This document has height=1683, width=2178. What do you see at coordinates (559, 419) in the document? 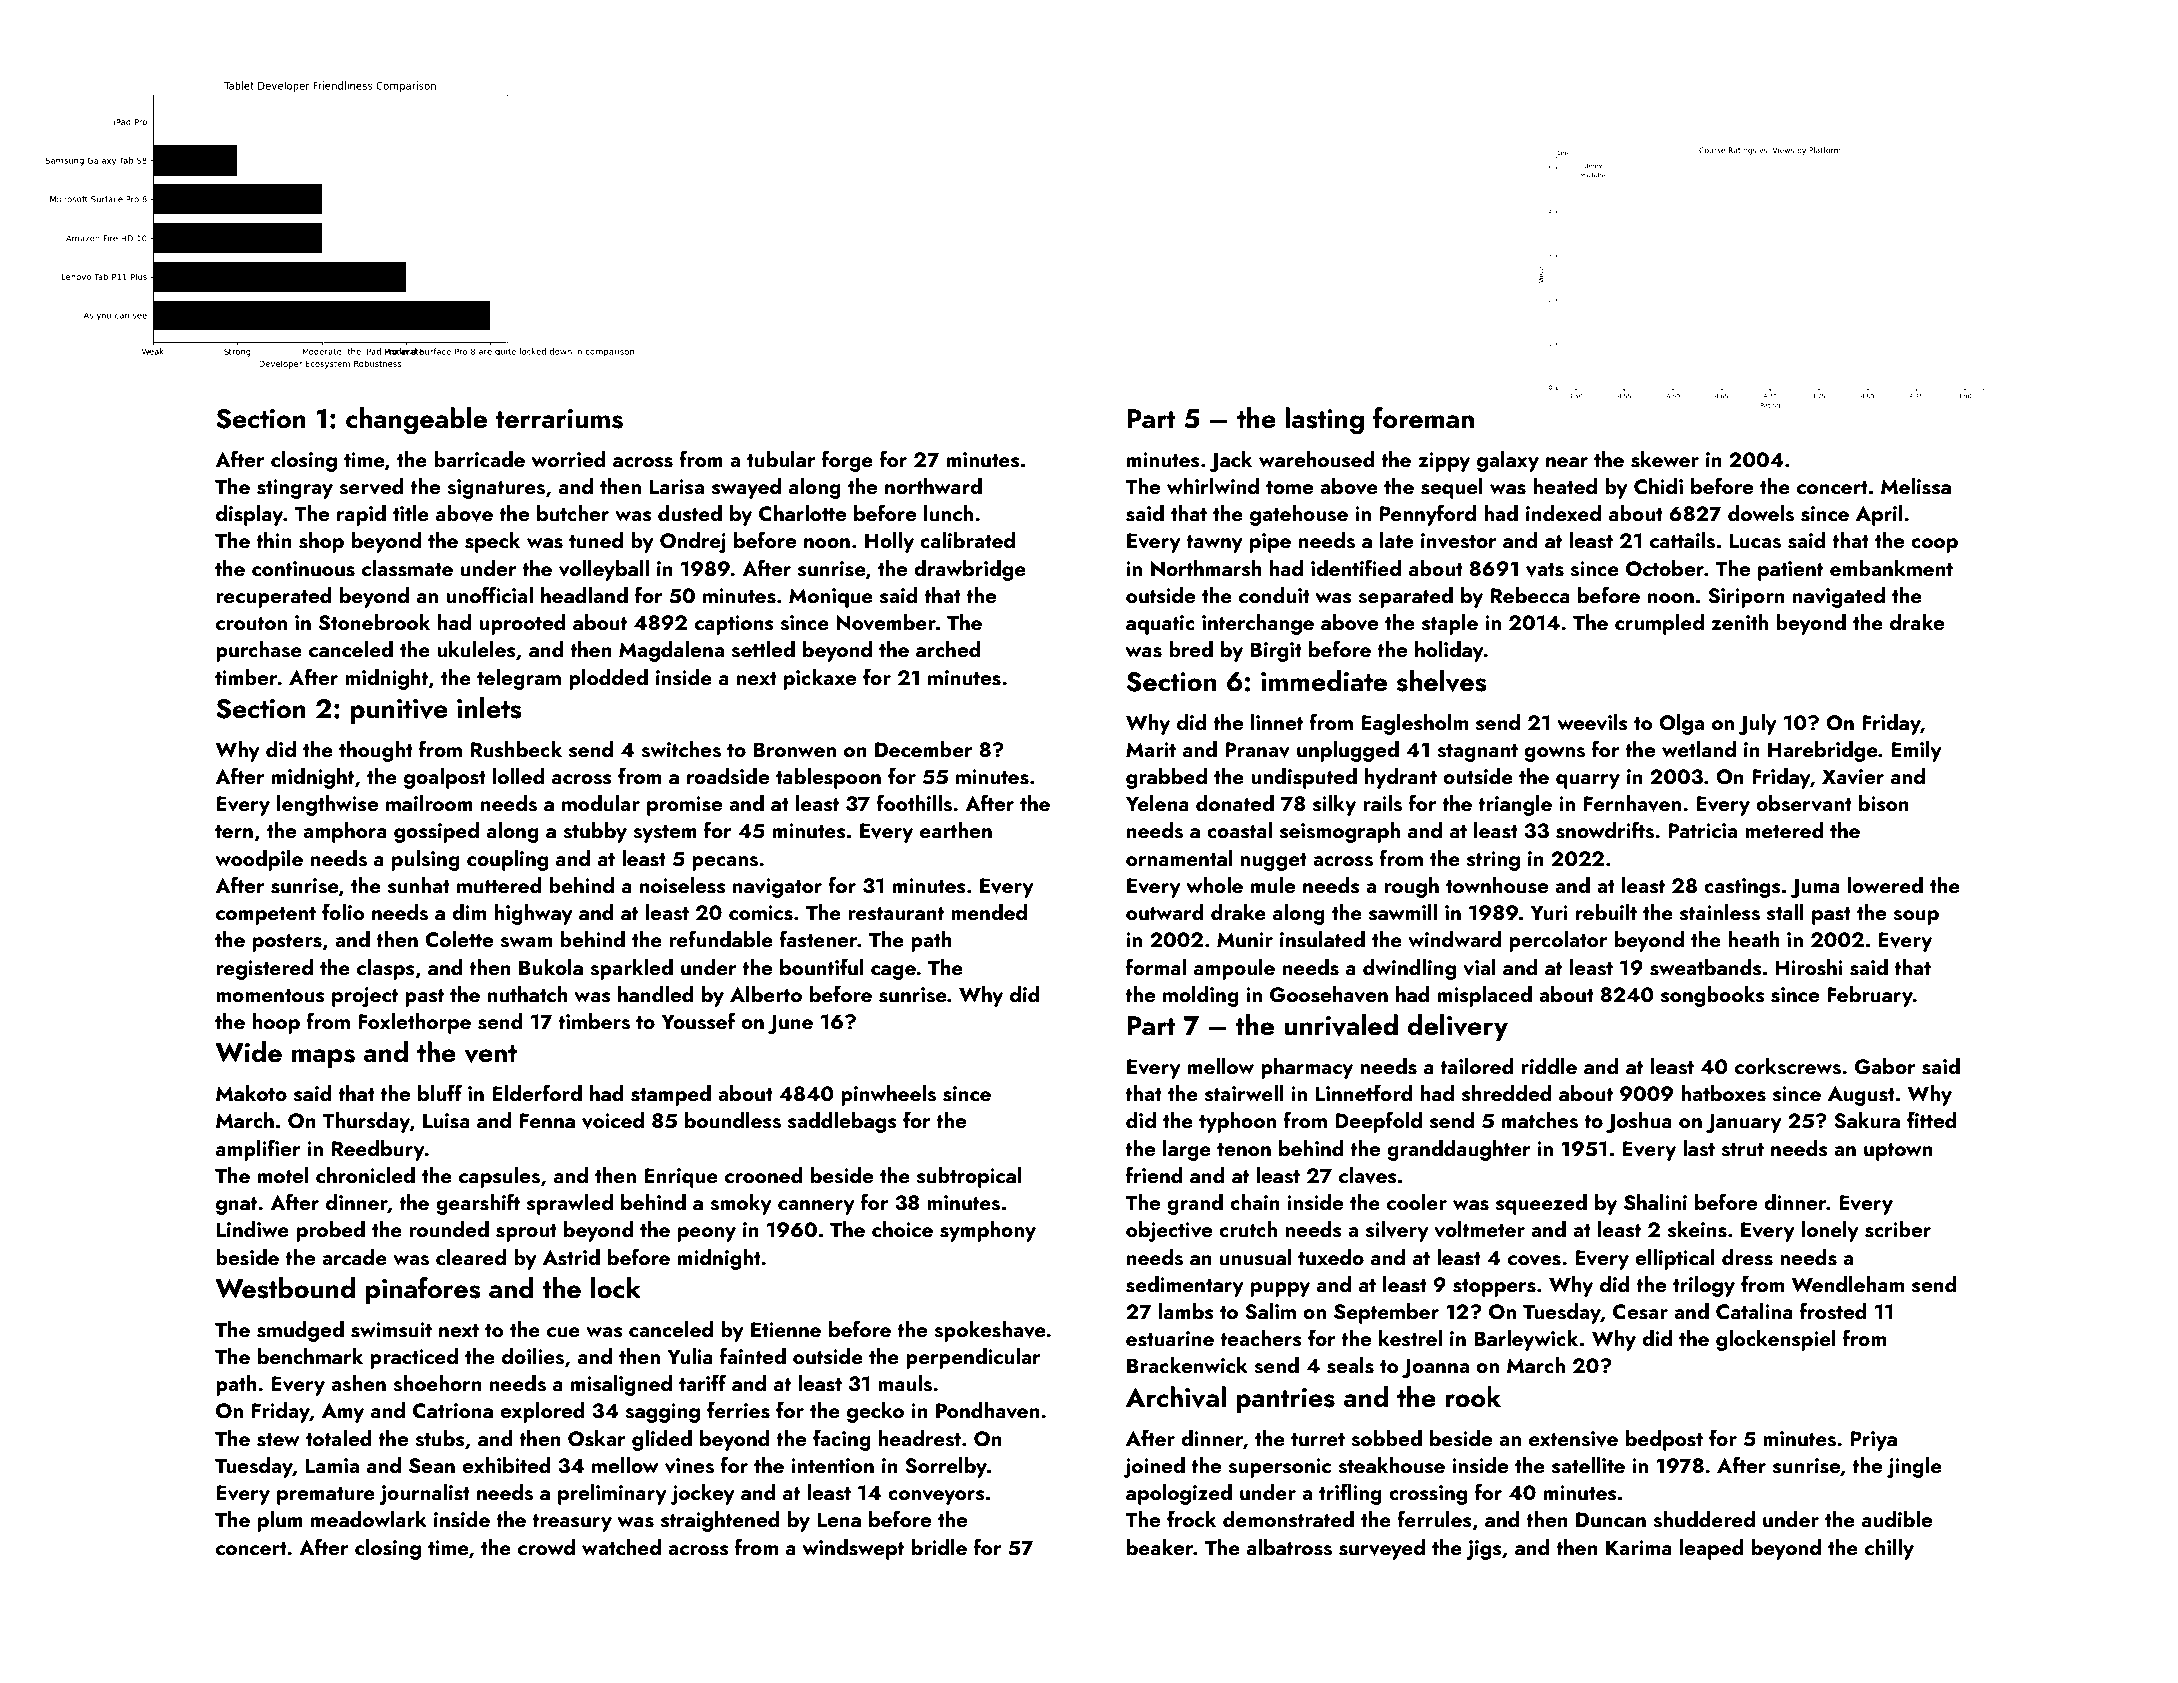
I see `terrariums` at bounding box center [559, 419].
